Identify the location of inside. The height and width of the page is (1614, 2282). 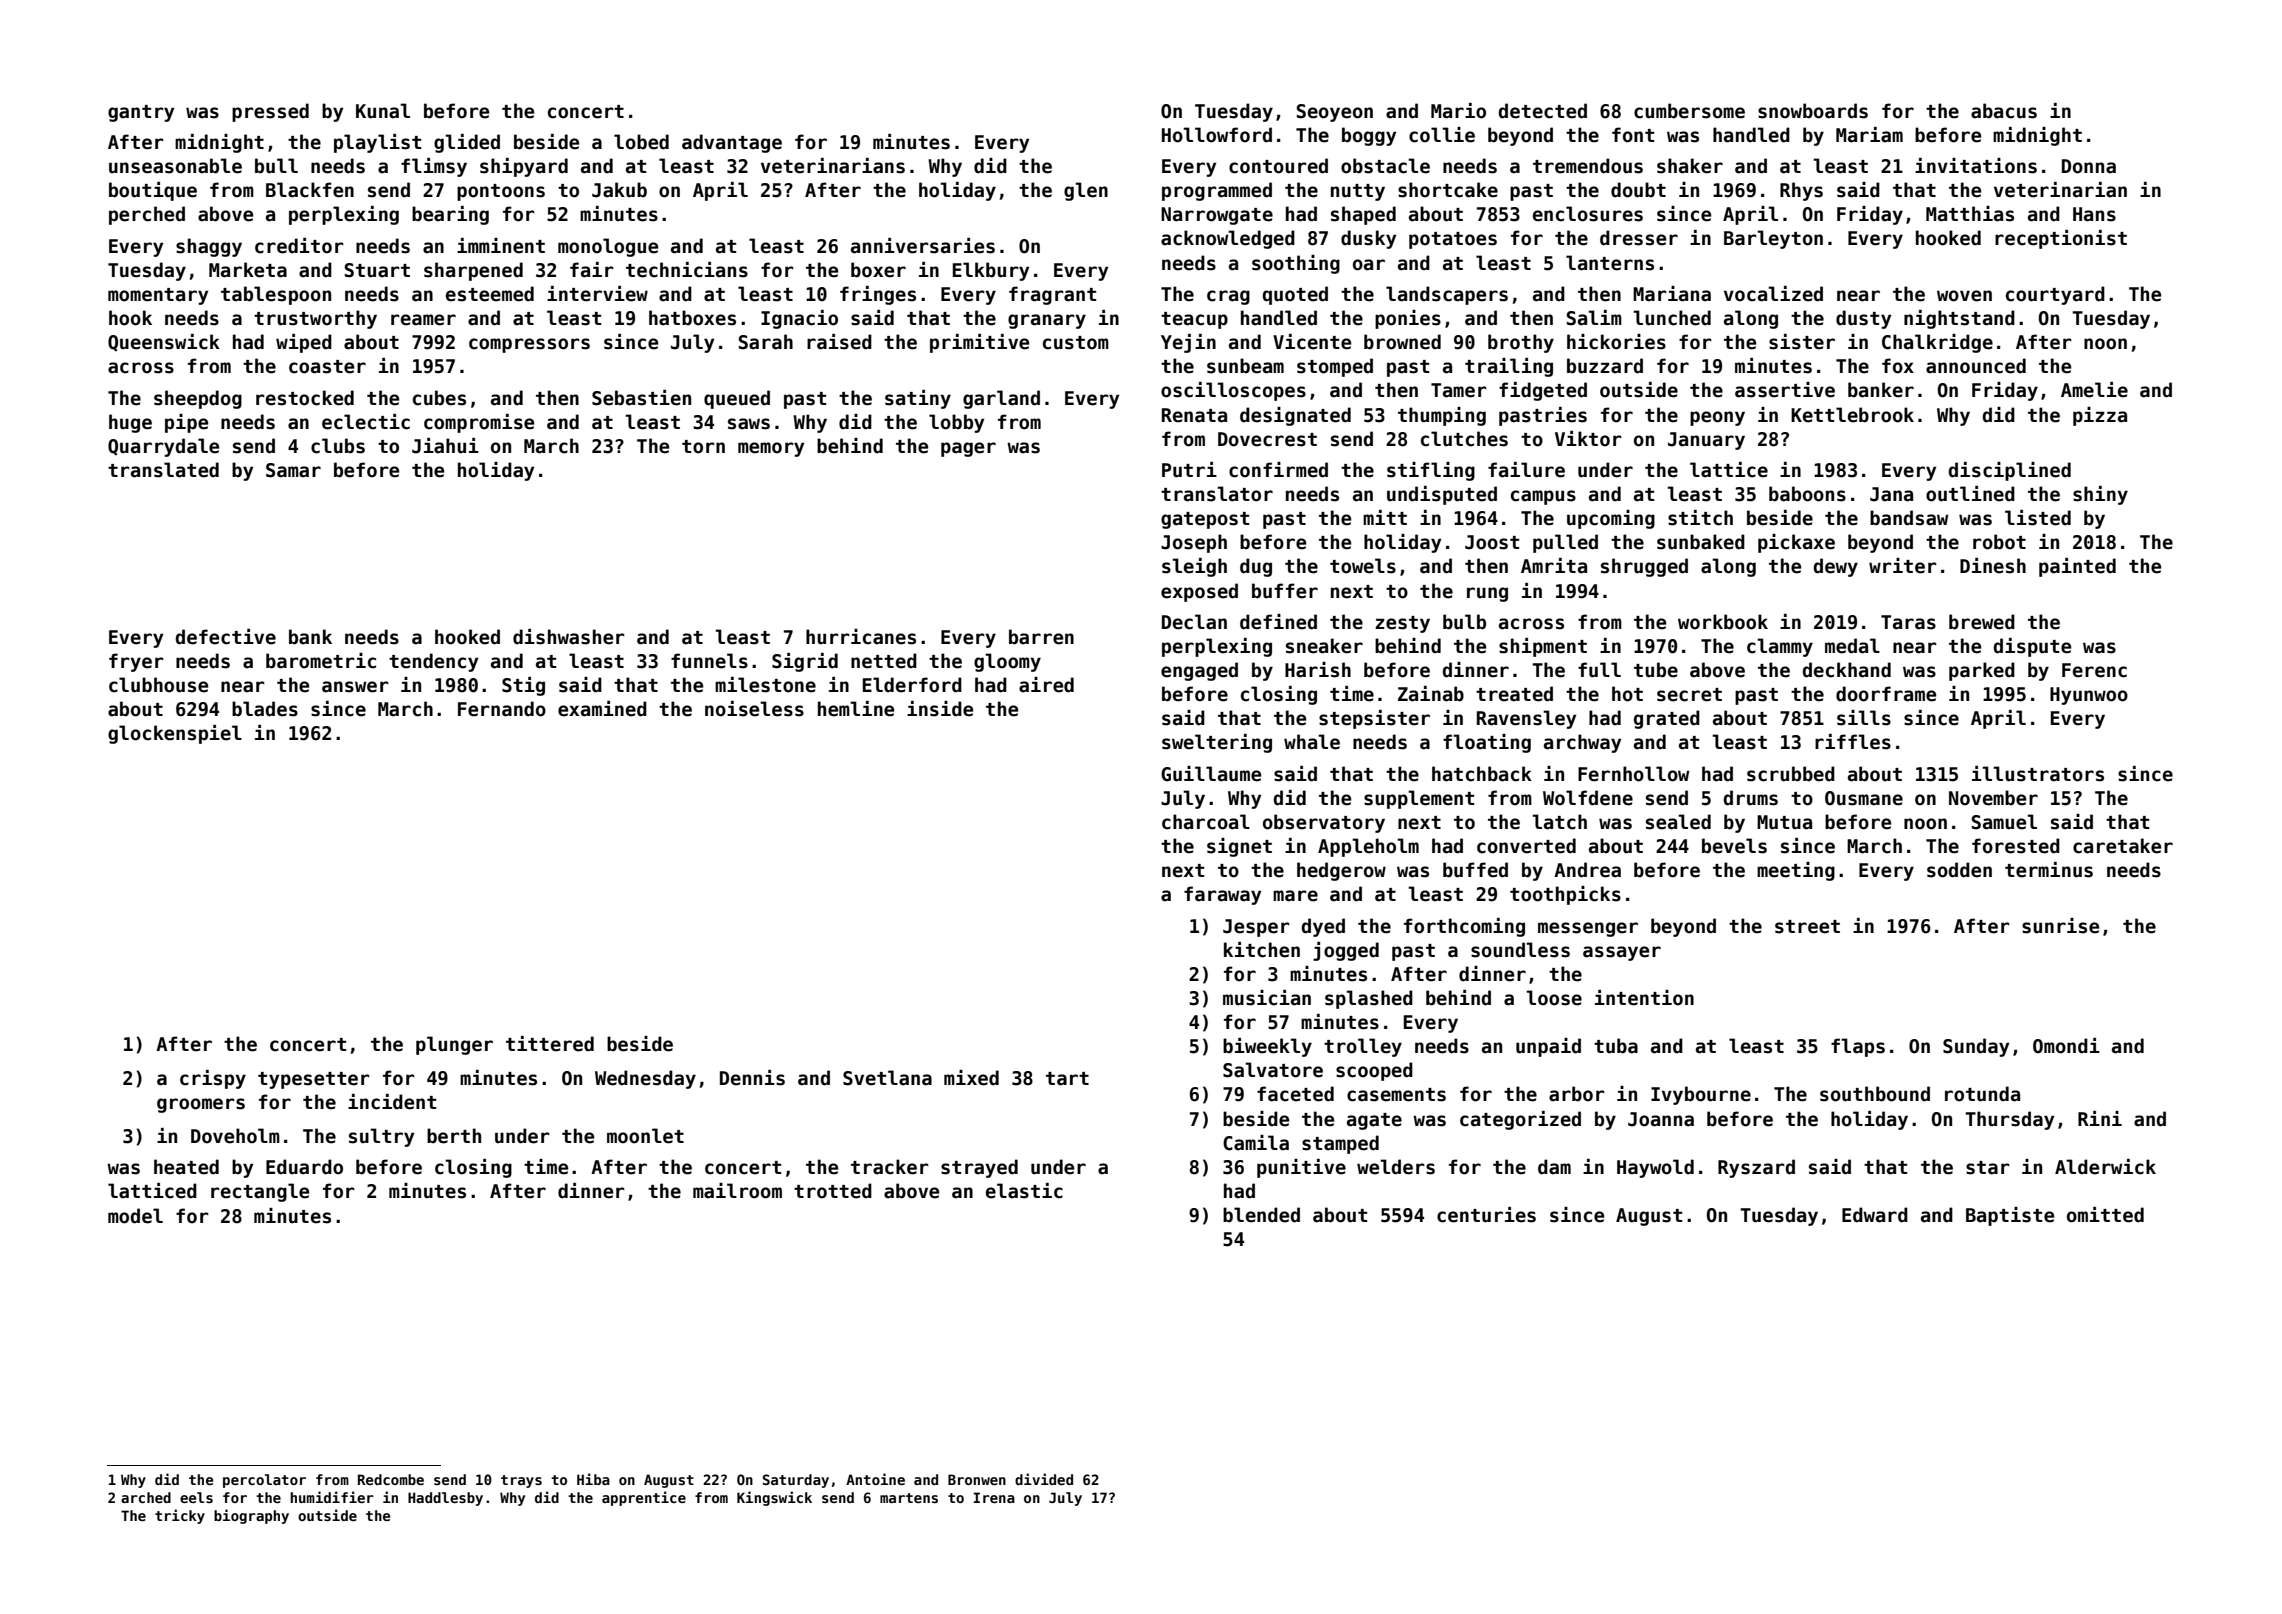
(940, 709).
